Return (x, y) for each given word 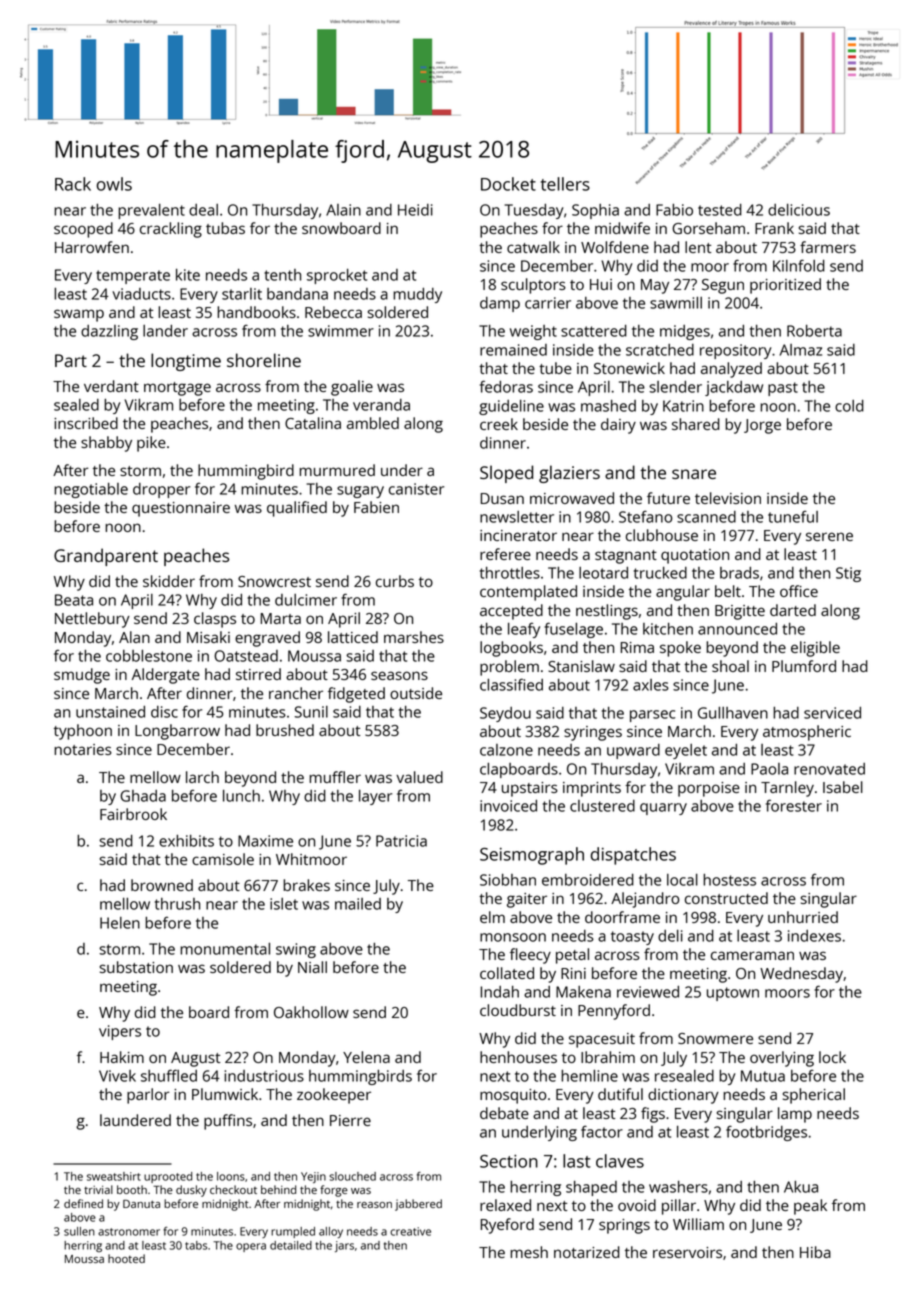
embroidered (588, 880)
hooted (126, 1258)
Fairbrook (133, 814)
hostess (729, 880)
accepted (511, 612)
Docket (508, 184)
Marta (280, 618)
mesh (529, 1252)
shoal (730, 666)
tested (720, 210)
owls (114, 184)
